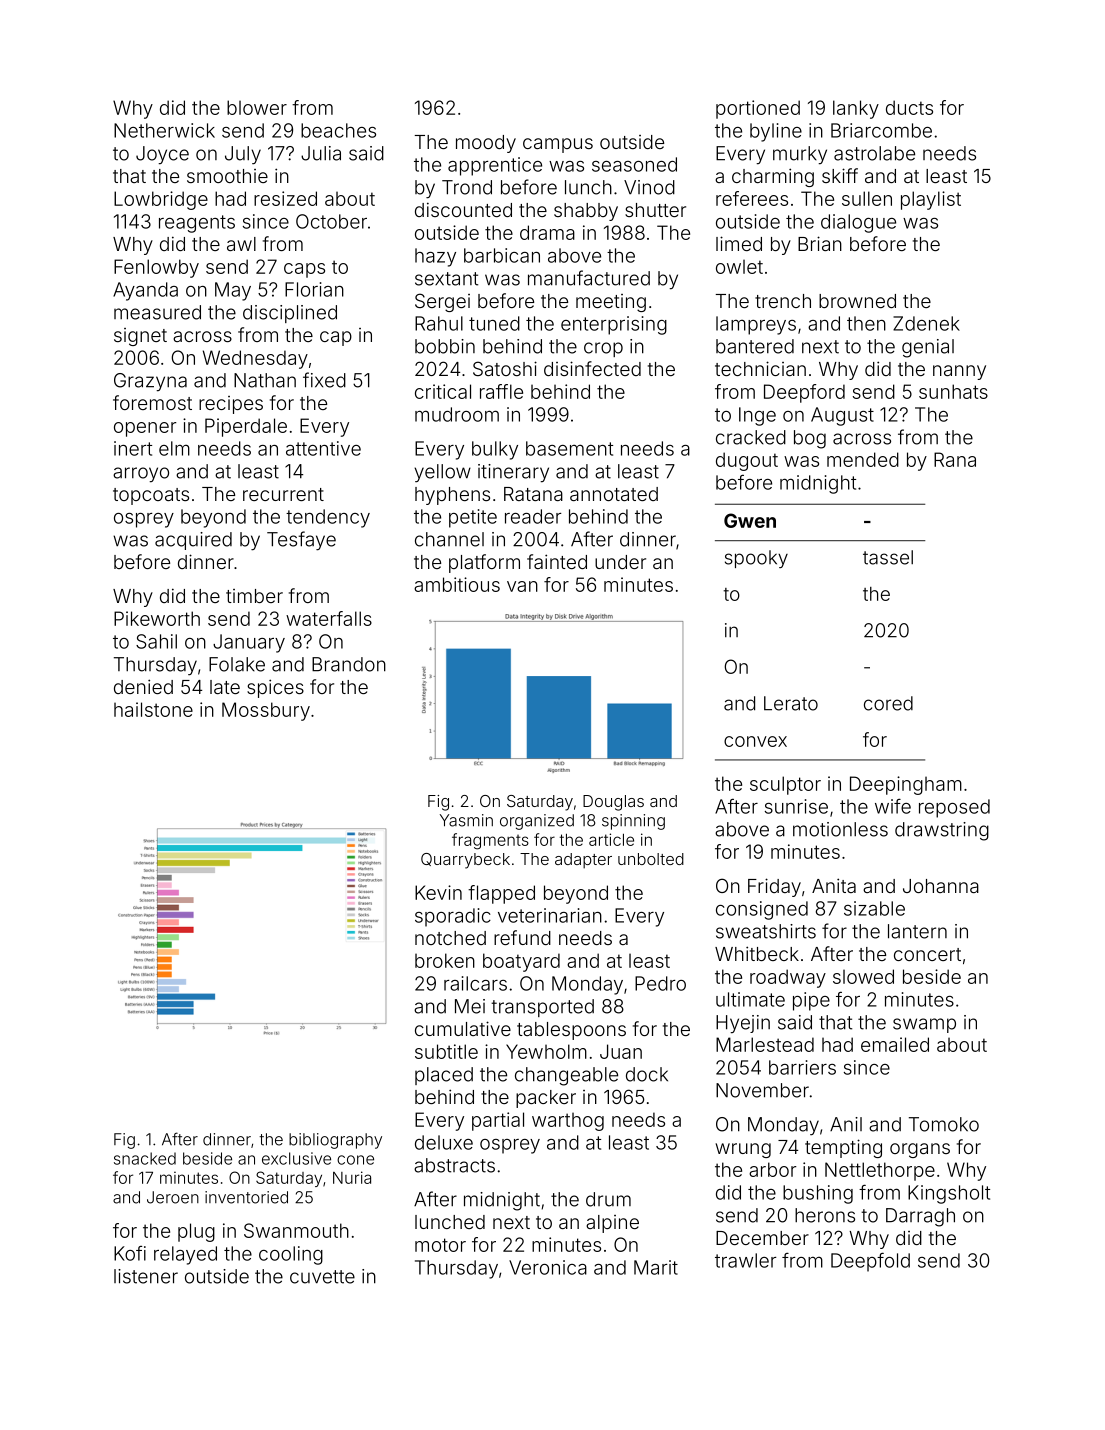 The width and height of the page is (1105, 1430). What do you see at coordinates (296, 1158) in the page?
I see `exclusive` at bounding box center [296, 1158].
